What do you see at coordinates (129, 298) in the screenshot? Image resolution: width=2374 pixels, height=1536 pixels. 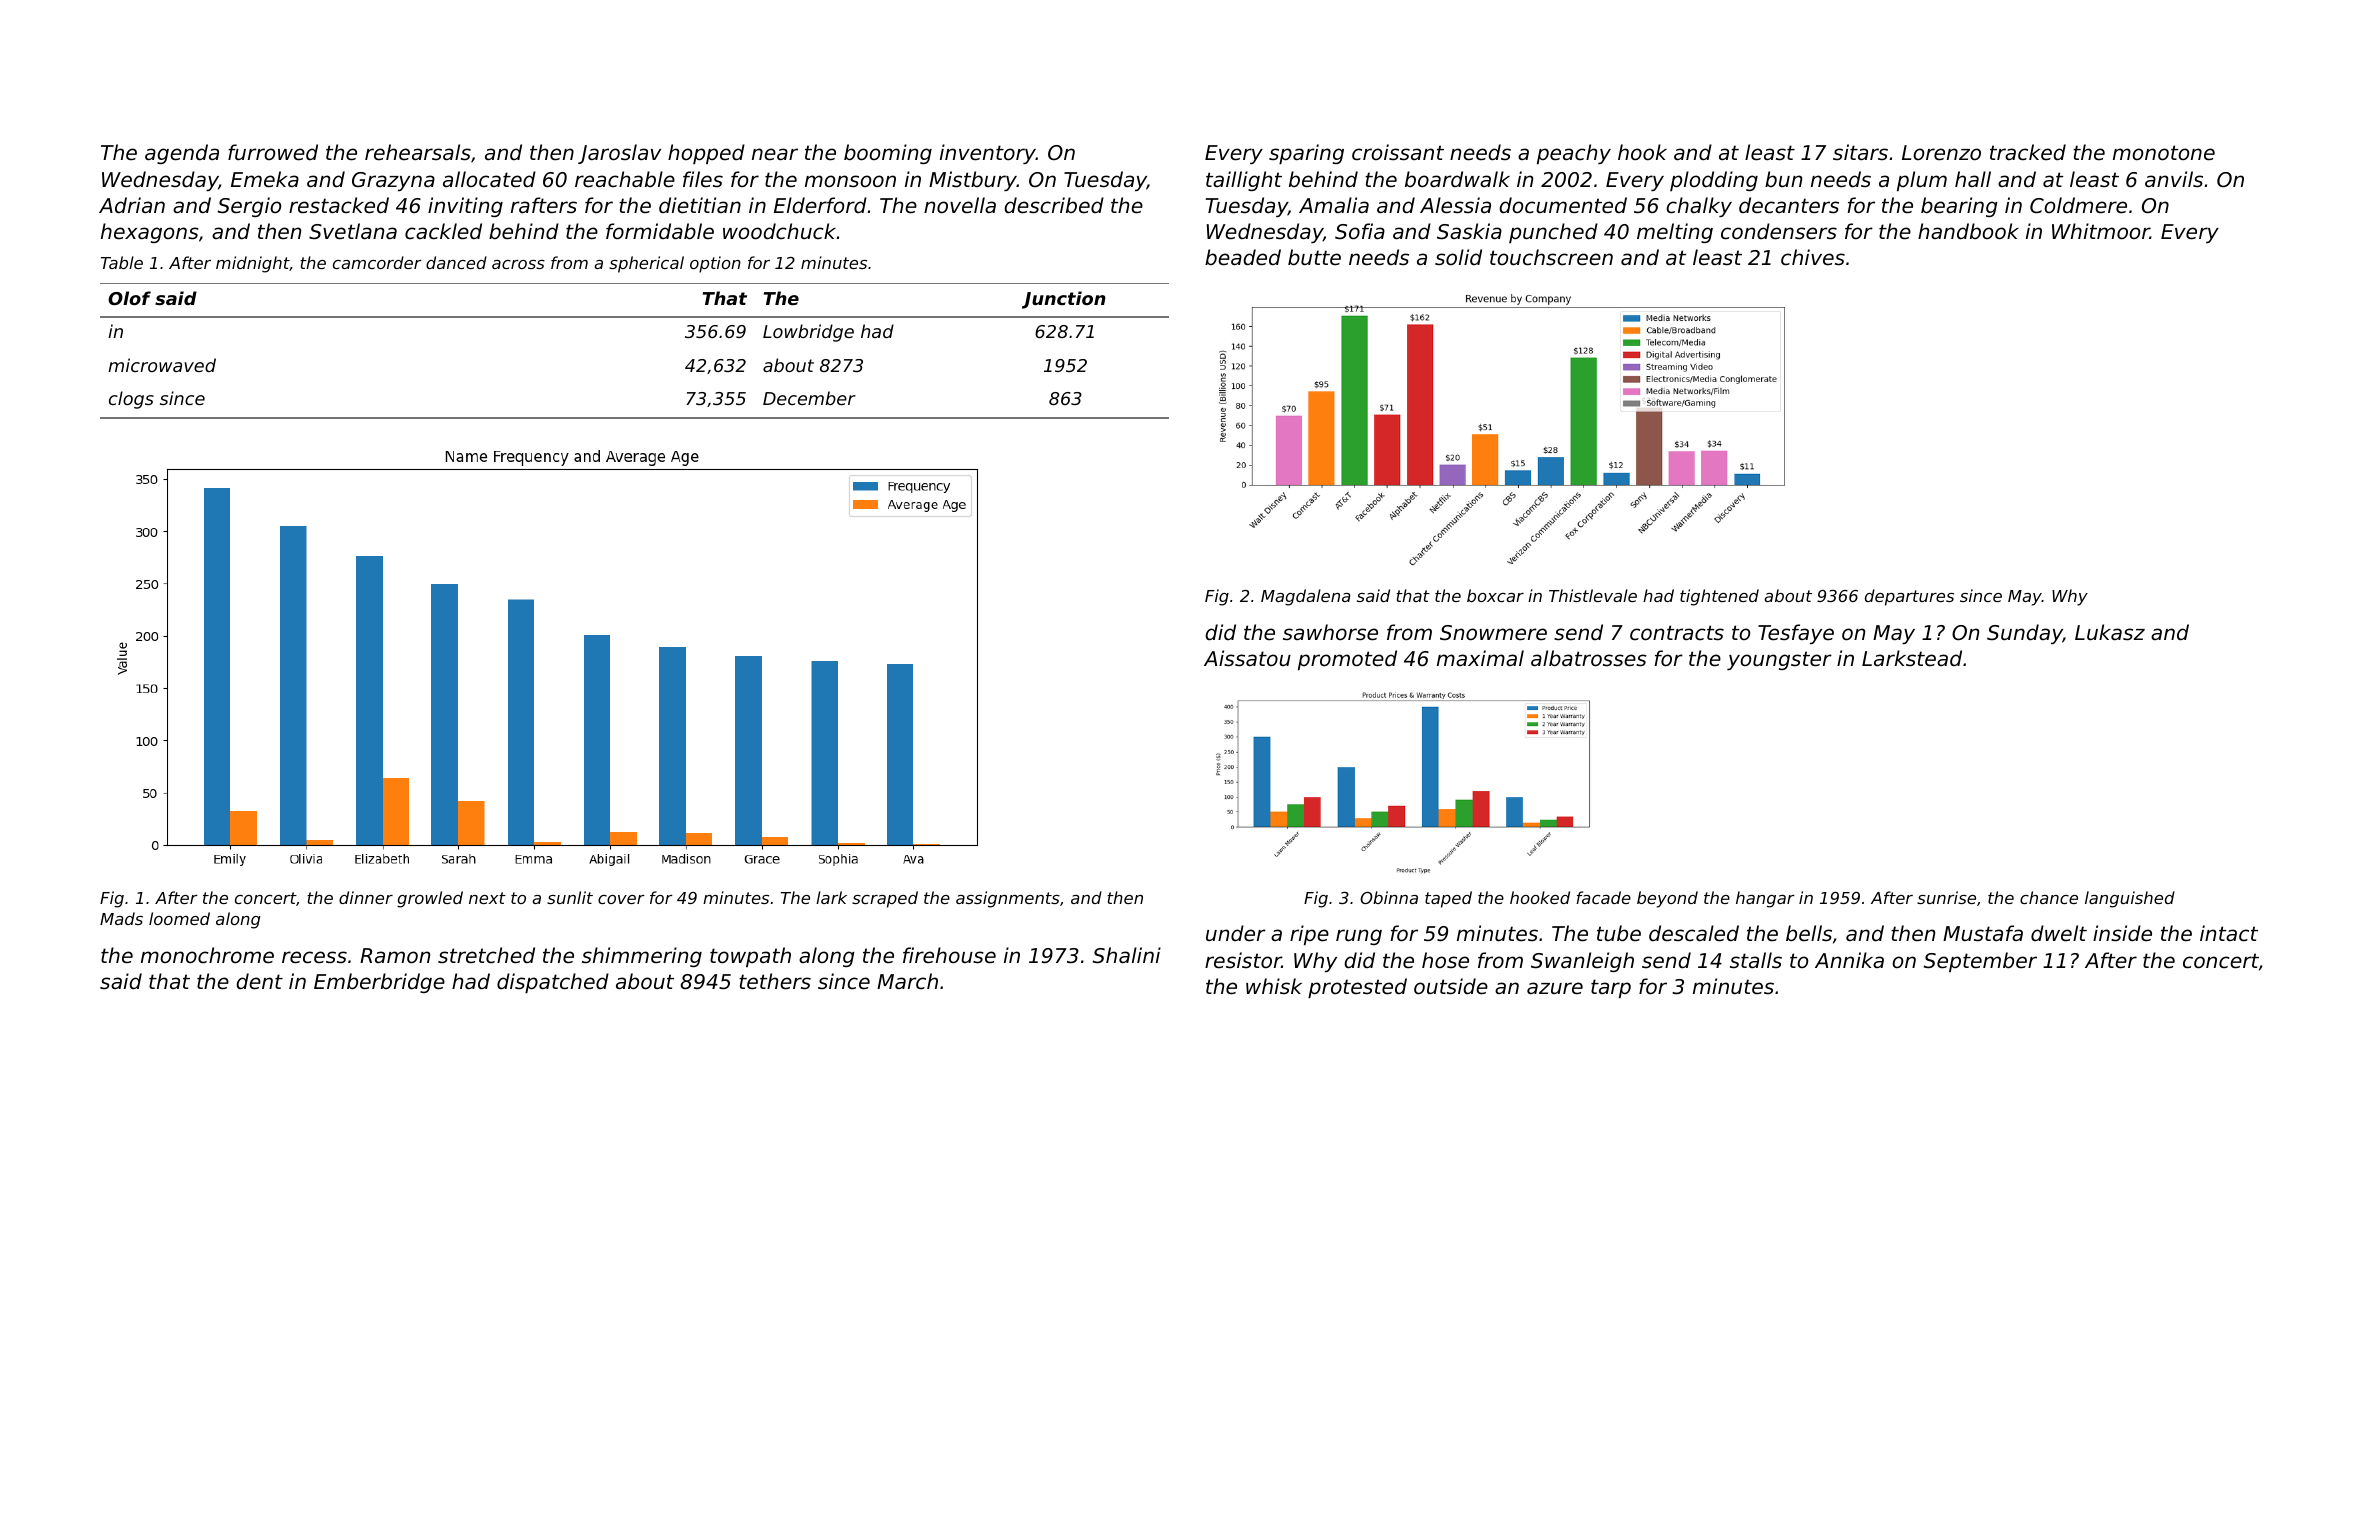 I see `Olof` at bounding box center [129, 298].
